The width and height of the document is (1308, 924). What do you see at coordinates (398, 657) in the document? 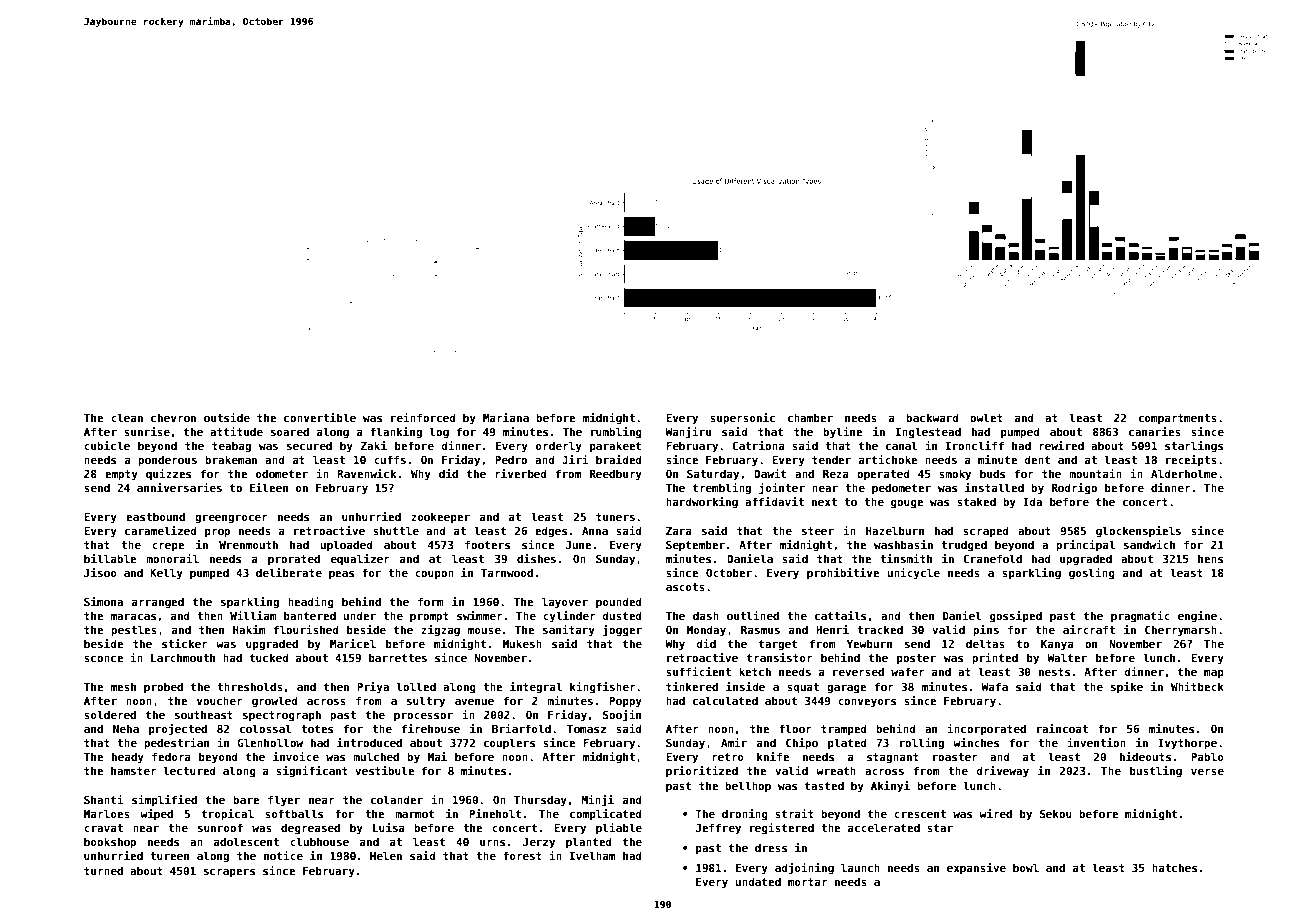
I see `barrettes` at bounding box center [398, 657].
